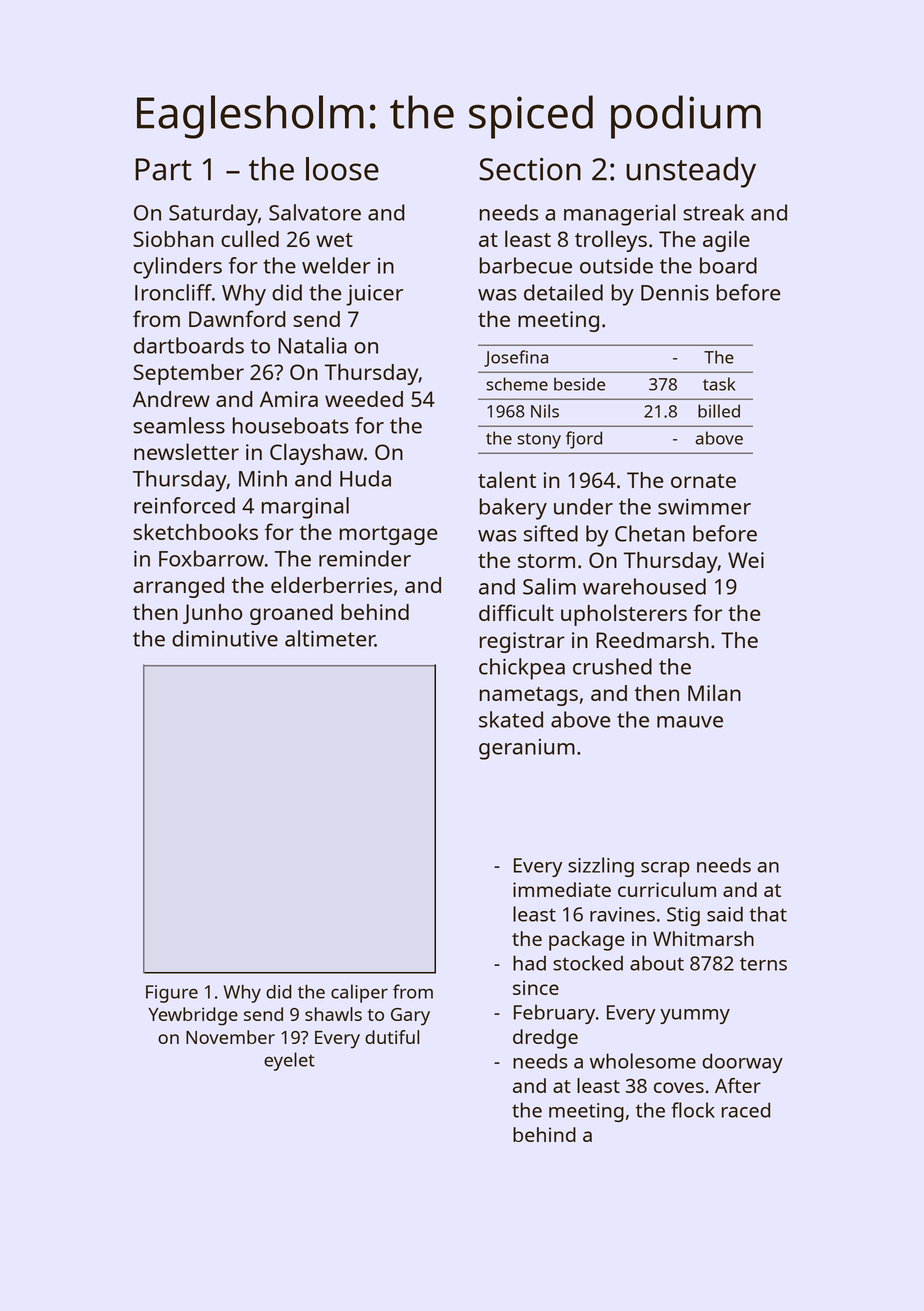 This document has width=924, height=1311. What do you see at coordinates (527, 749) in the document?
I see `geranium` at bounding box center [527, 749].
